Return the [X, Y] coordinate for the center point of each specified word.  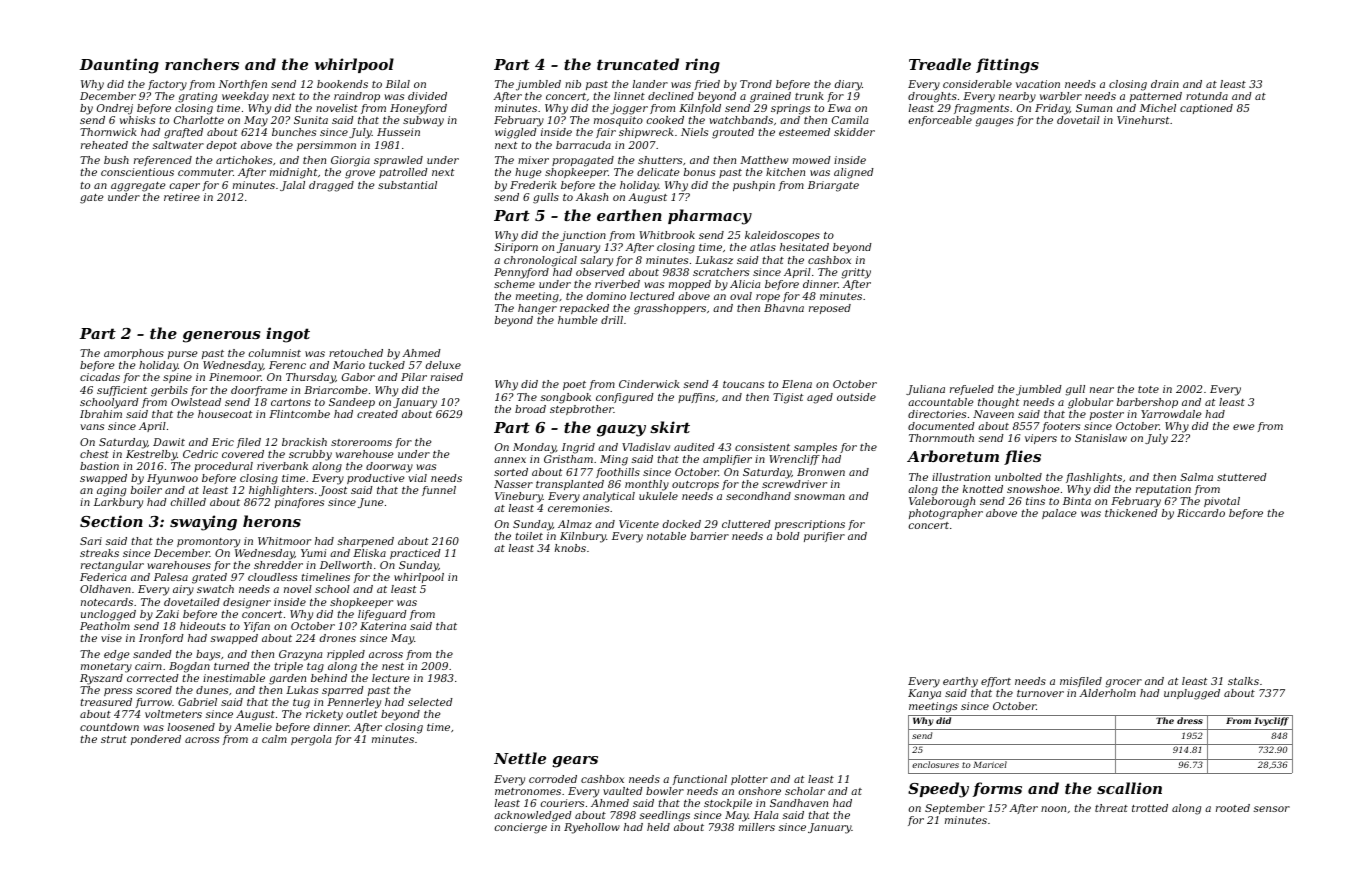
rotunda [1207, 96]
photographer [946, 514]
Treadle [940, 64]
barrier [709, 536]
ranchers [202, 64]
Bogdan [189, 667]
